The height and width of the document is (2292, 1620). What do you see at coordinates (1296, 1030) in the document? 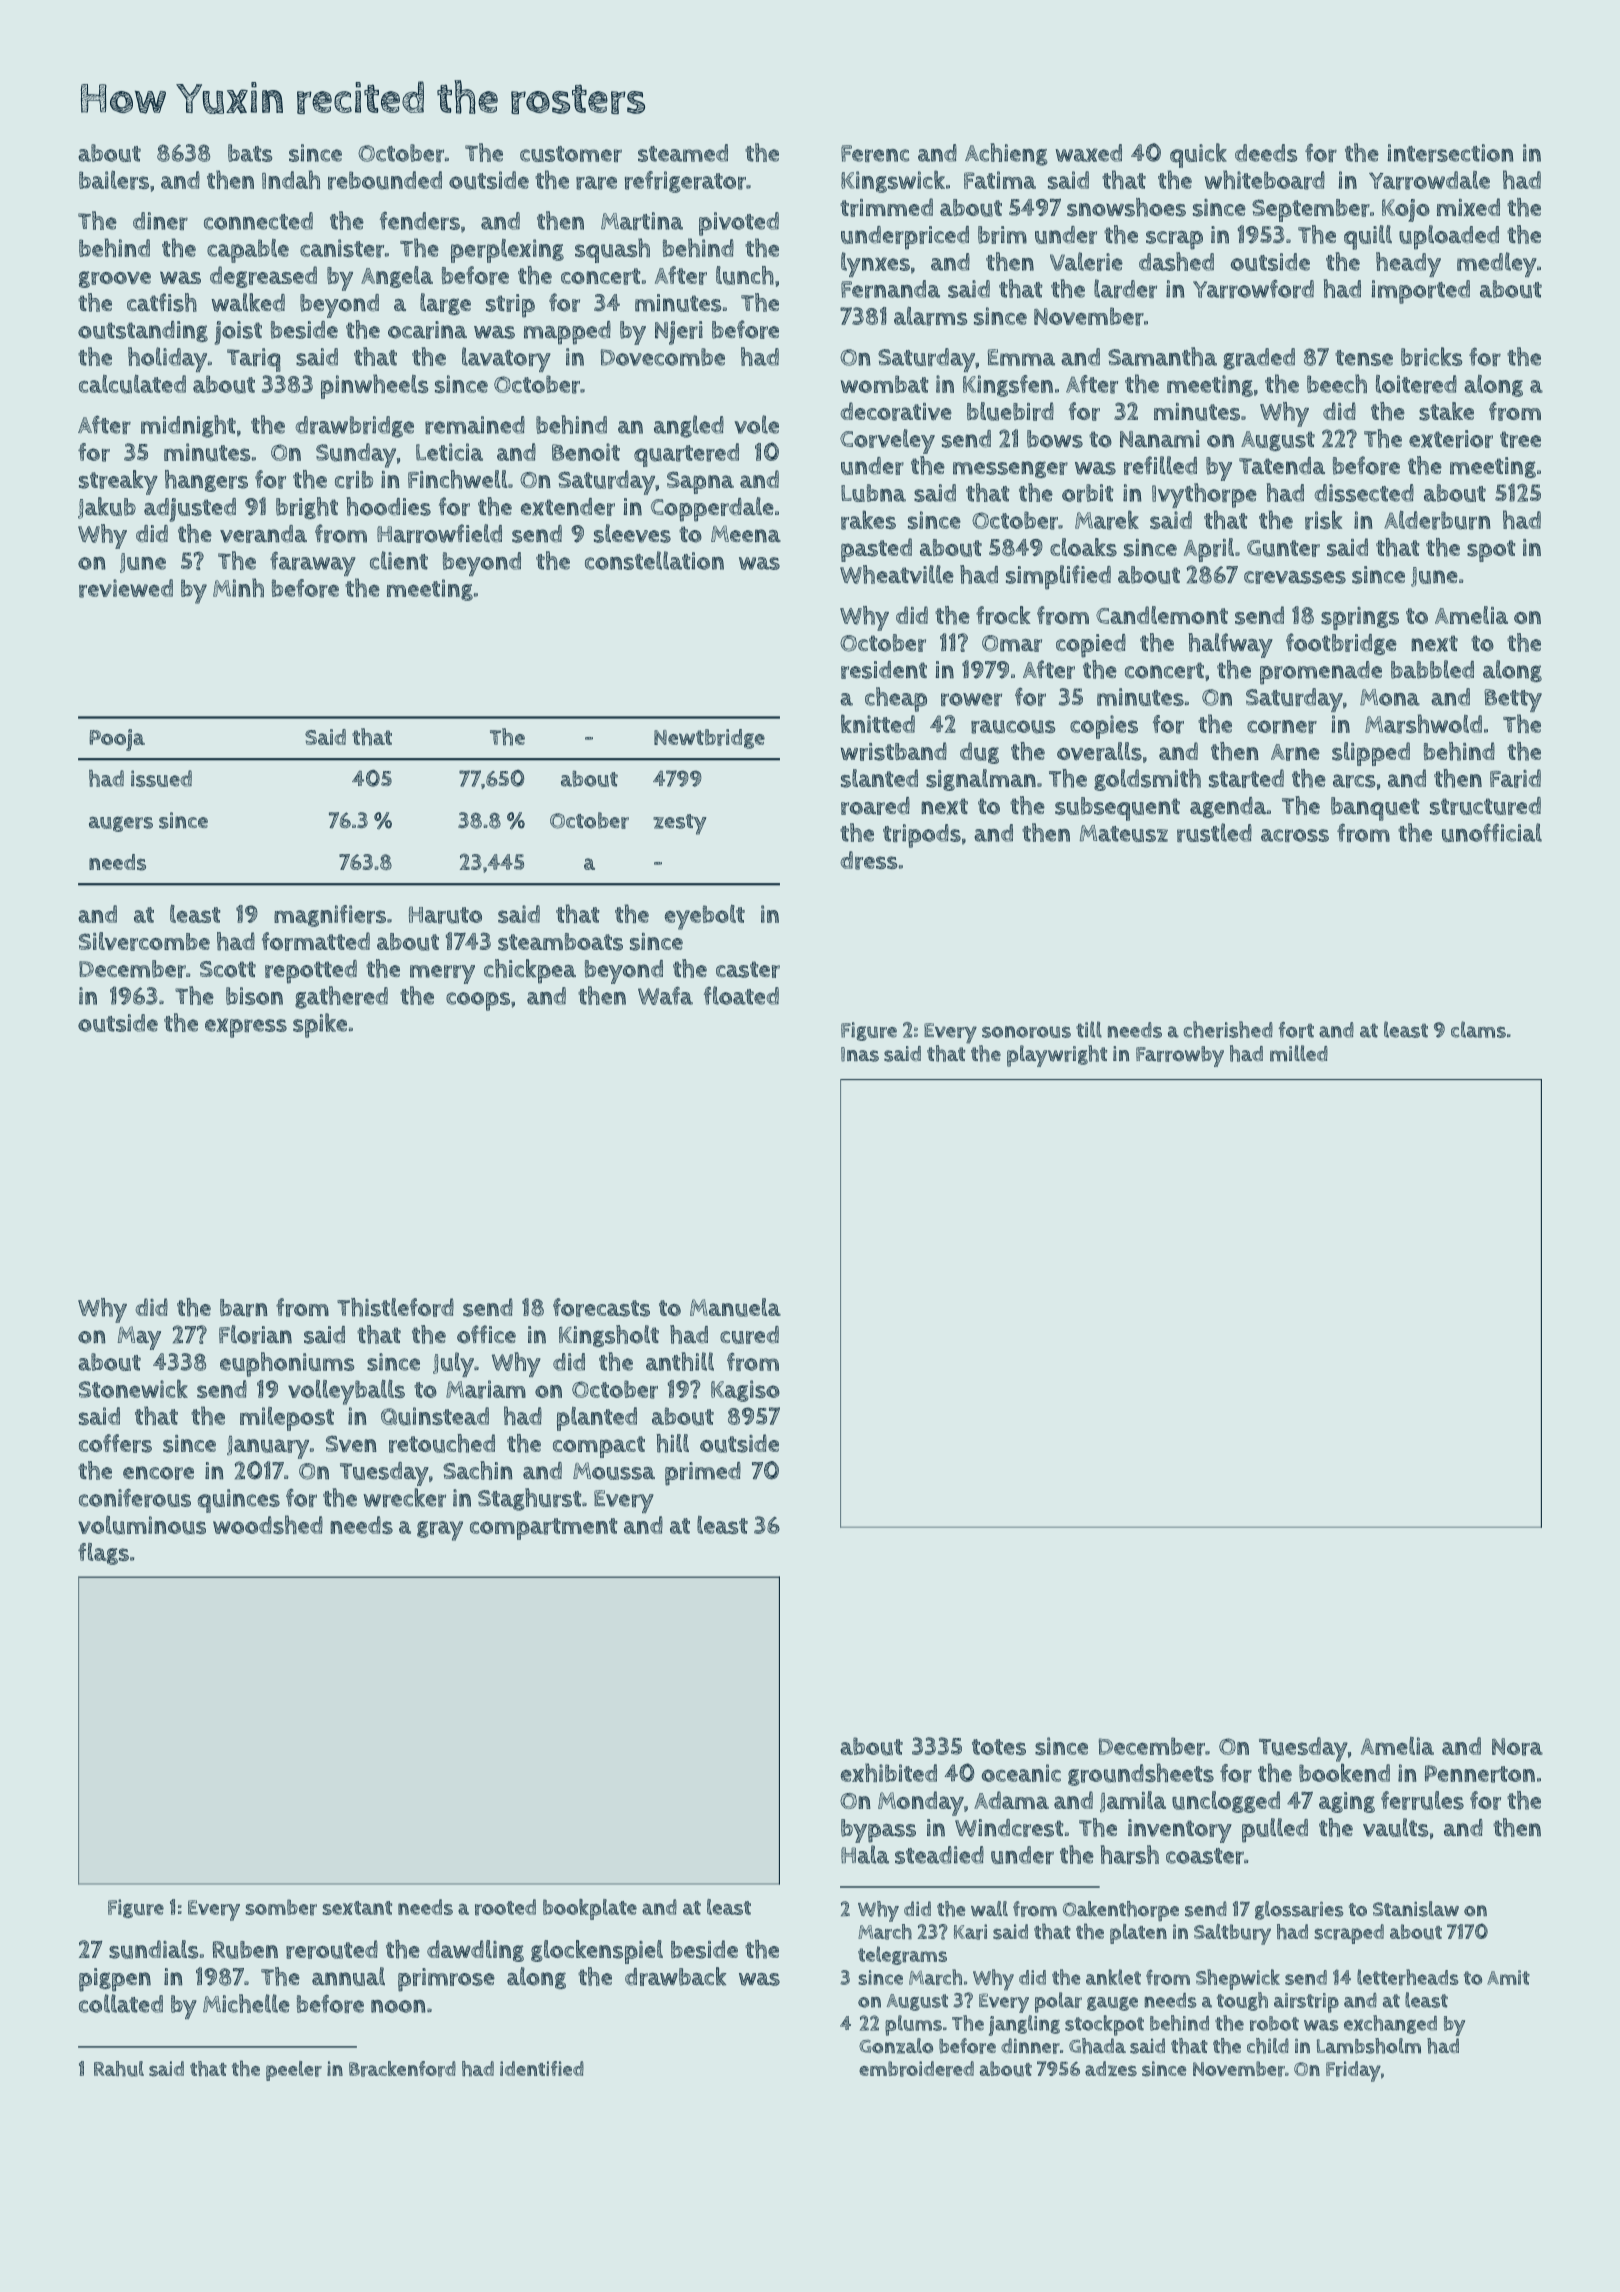
I see `fort` at bounding box center [1296, 1030].
